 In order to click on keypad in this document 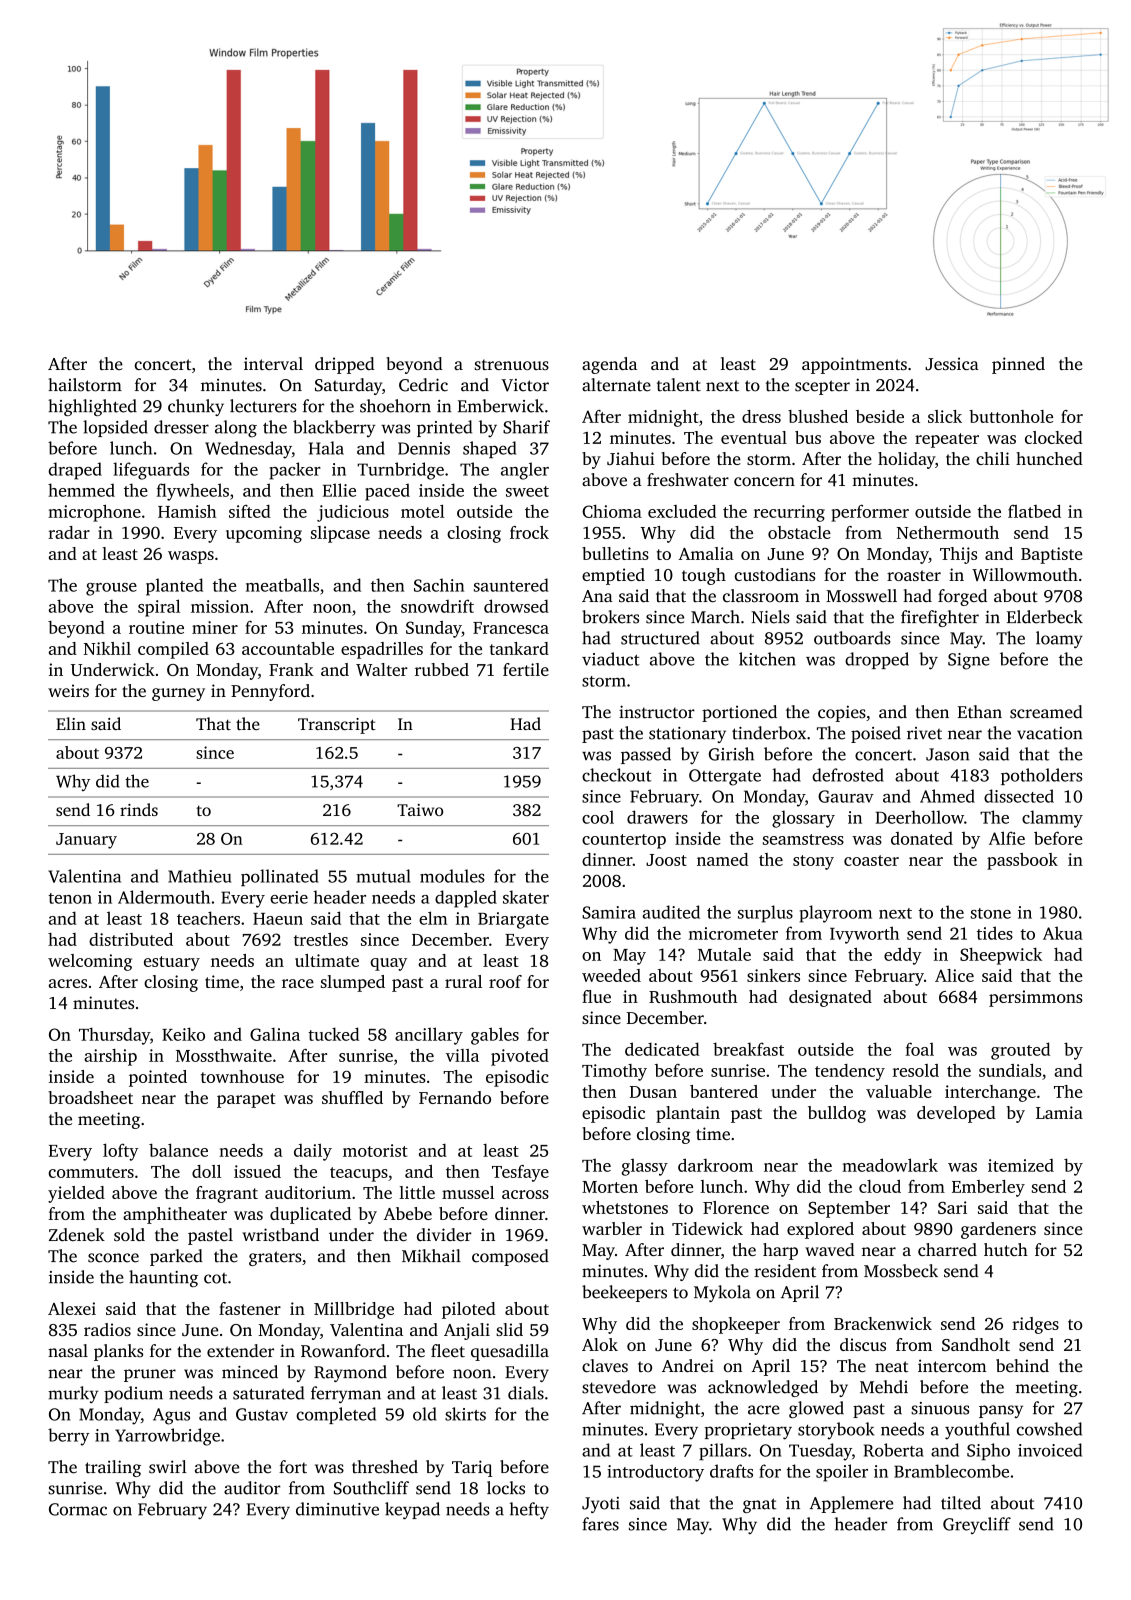, I will do `click(412, 1511)`.
